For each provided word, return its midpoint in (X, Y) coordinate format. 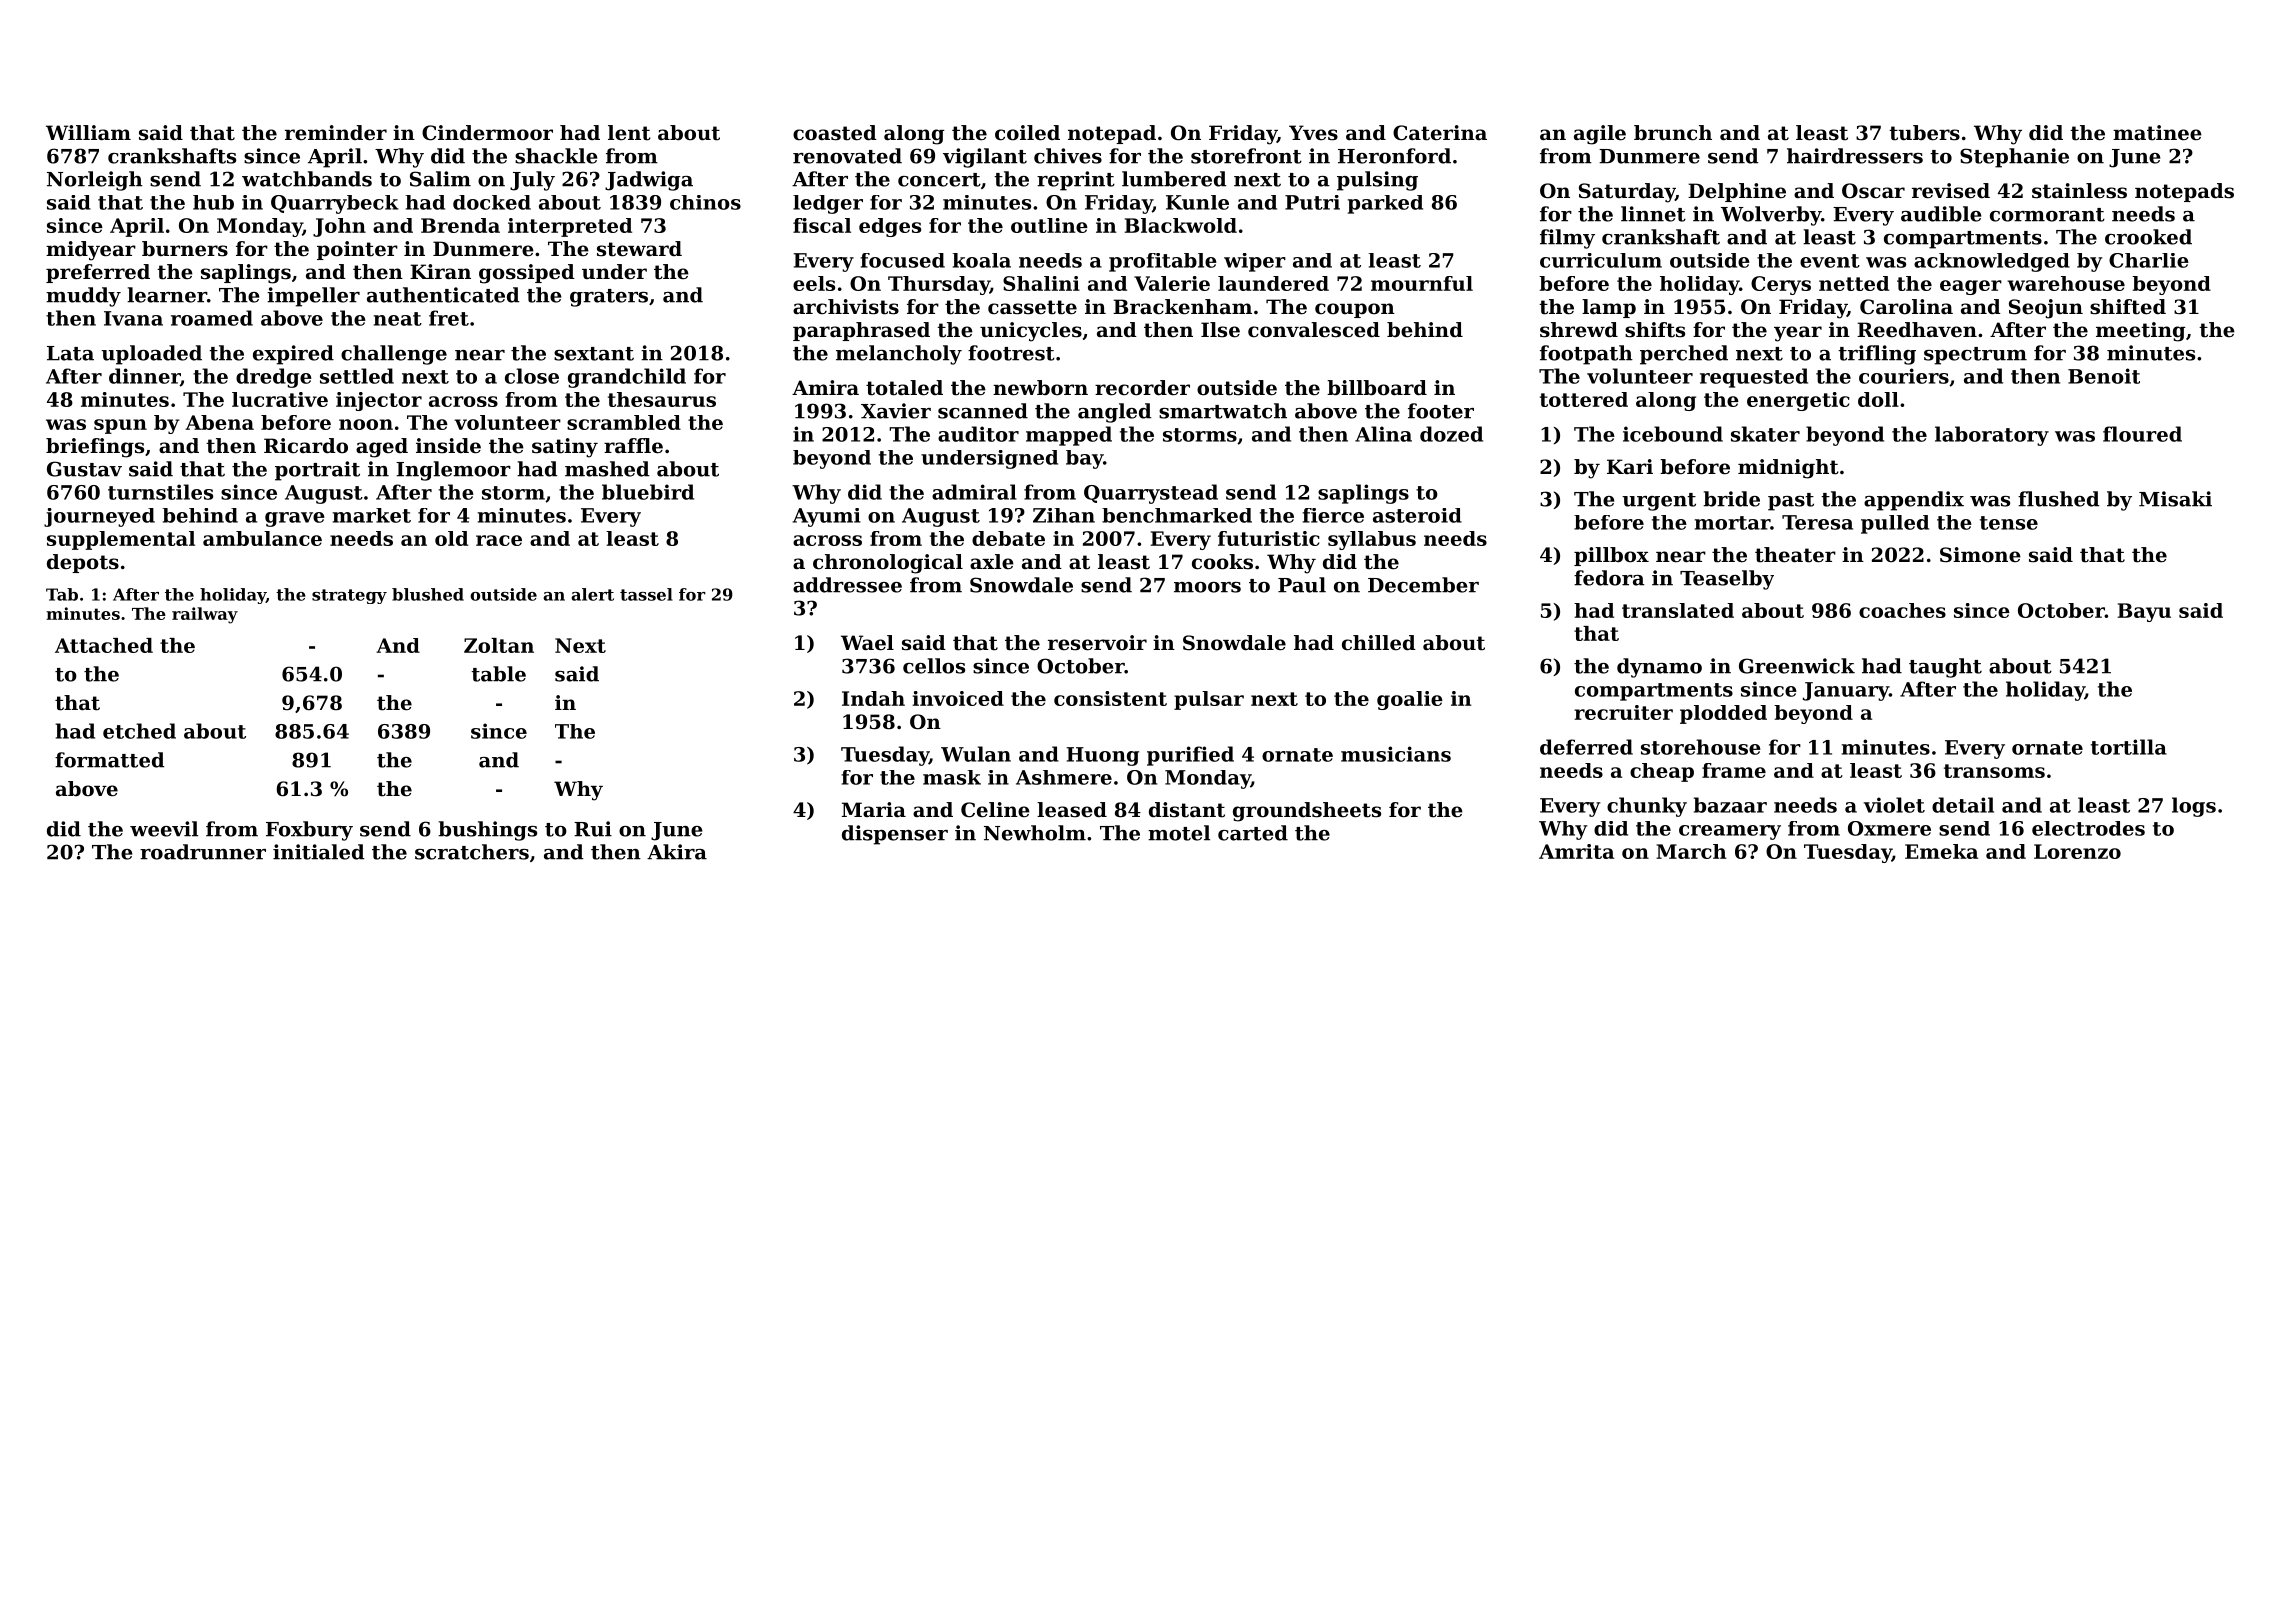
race (499, 540)
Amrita (1576, 851)
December (1423, 585)
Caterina (1440, 133)
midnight (1788, 469)
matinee (2157, 133)
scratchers (472, 852)
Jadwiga (649, 181)
